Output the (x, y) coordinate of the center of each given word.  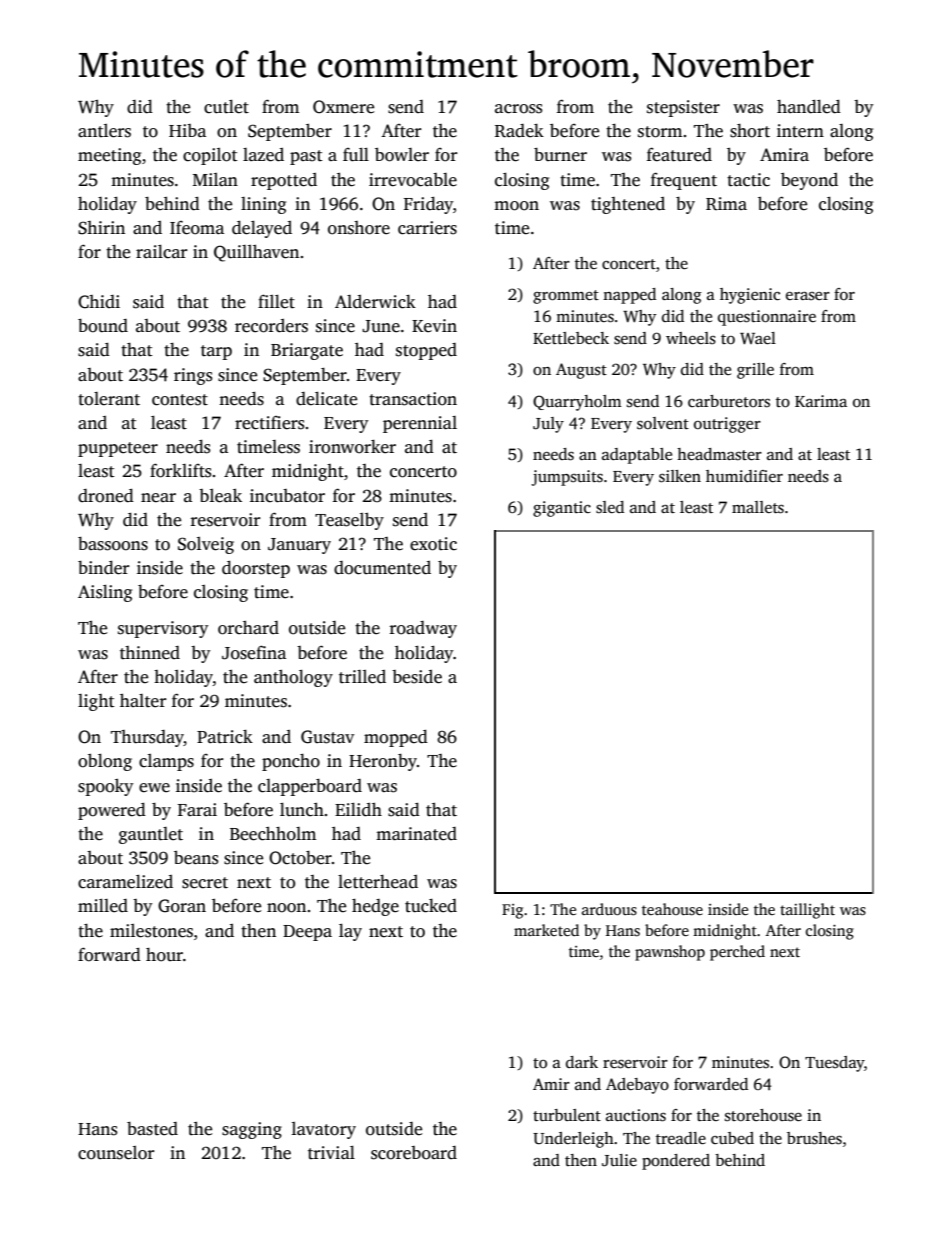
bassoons (113, 544)
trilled (362, 677)
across (518, 109)
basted (152, 1129)
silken (680, 476)
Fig (512, 911)
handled (809, 107)
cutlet (226, 107)
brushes (814, 1138)
